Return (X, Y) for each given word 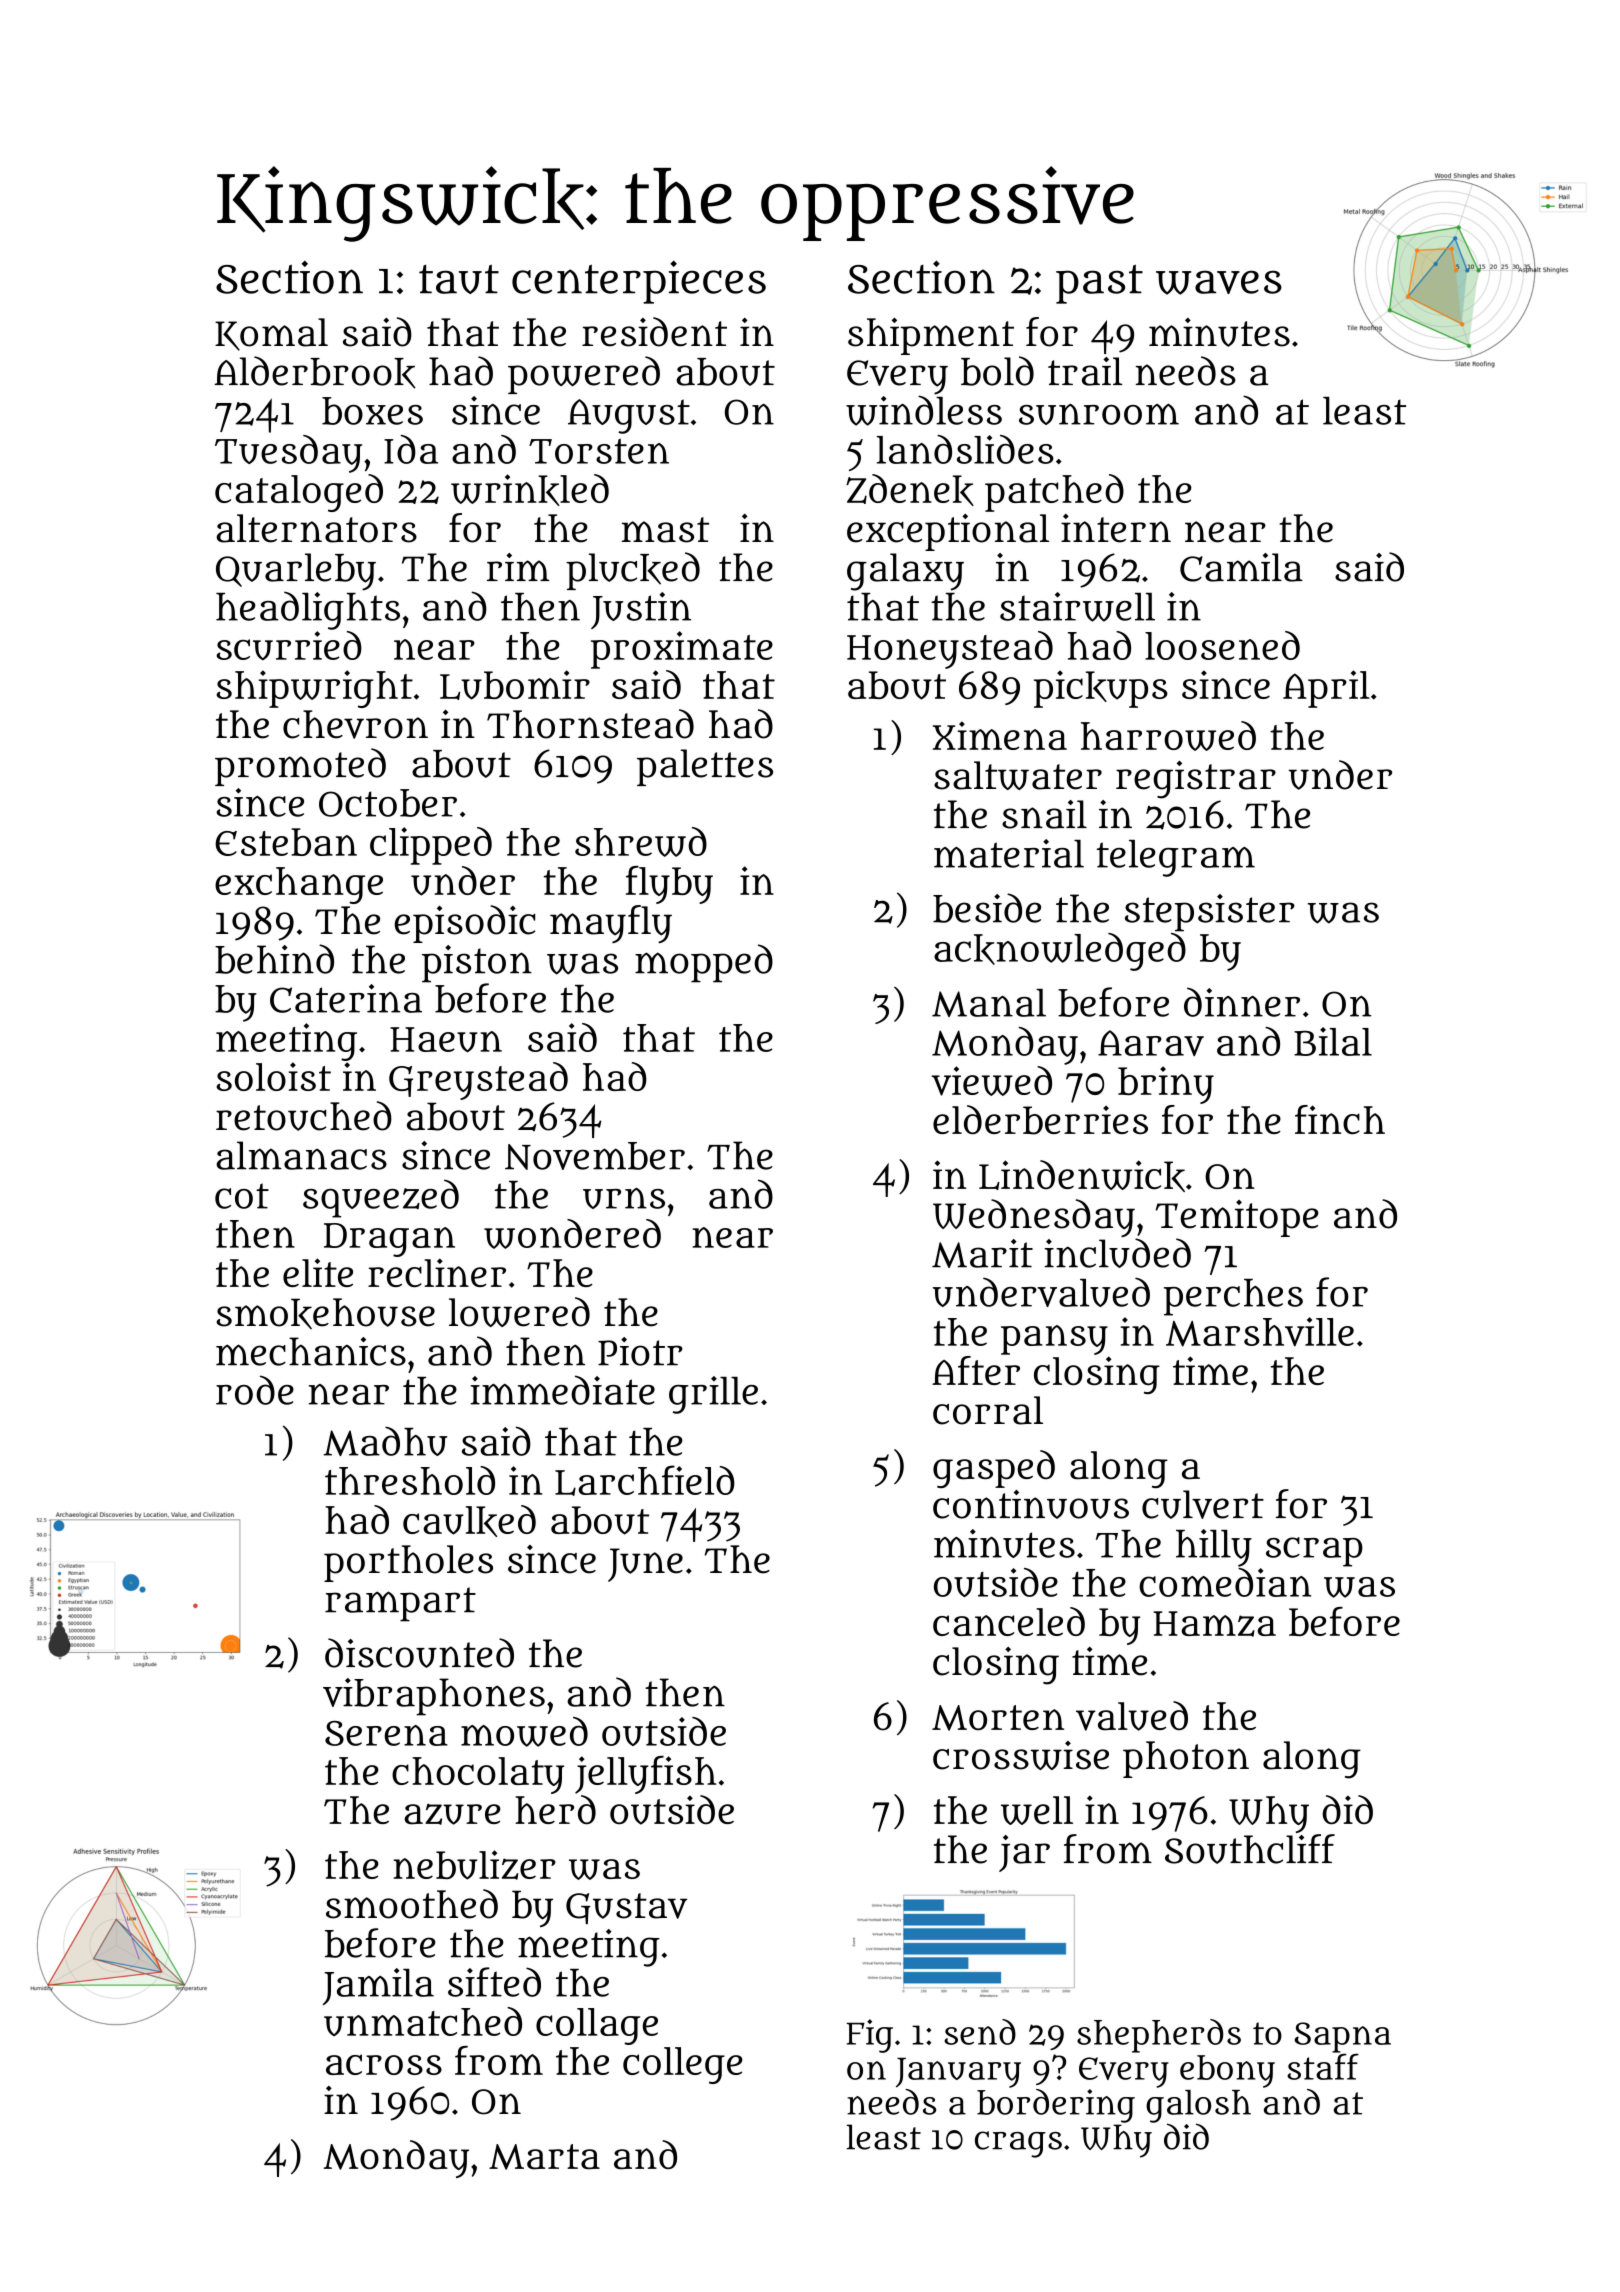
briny (1166, 1085)
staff (1323, 2066)
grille (713, 1395)
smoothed (412, 1904)
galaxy (905, 572)
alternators (316, 528)
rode (255, 1390)
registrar (1196, 780)
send (980, 2032)
